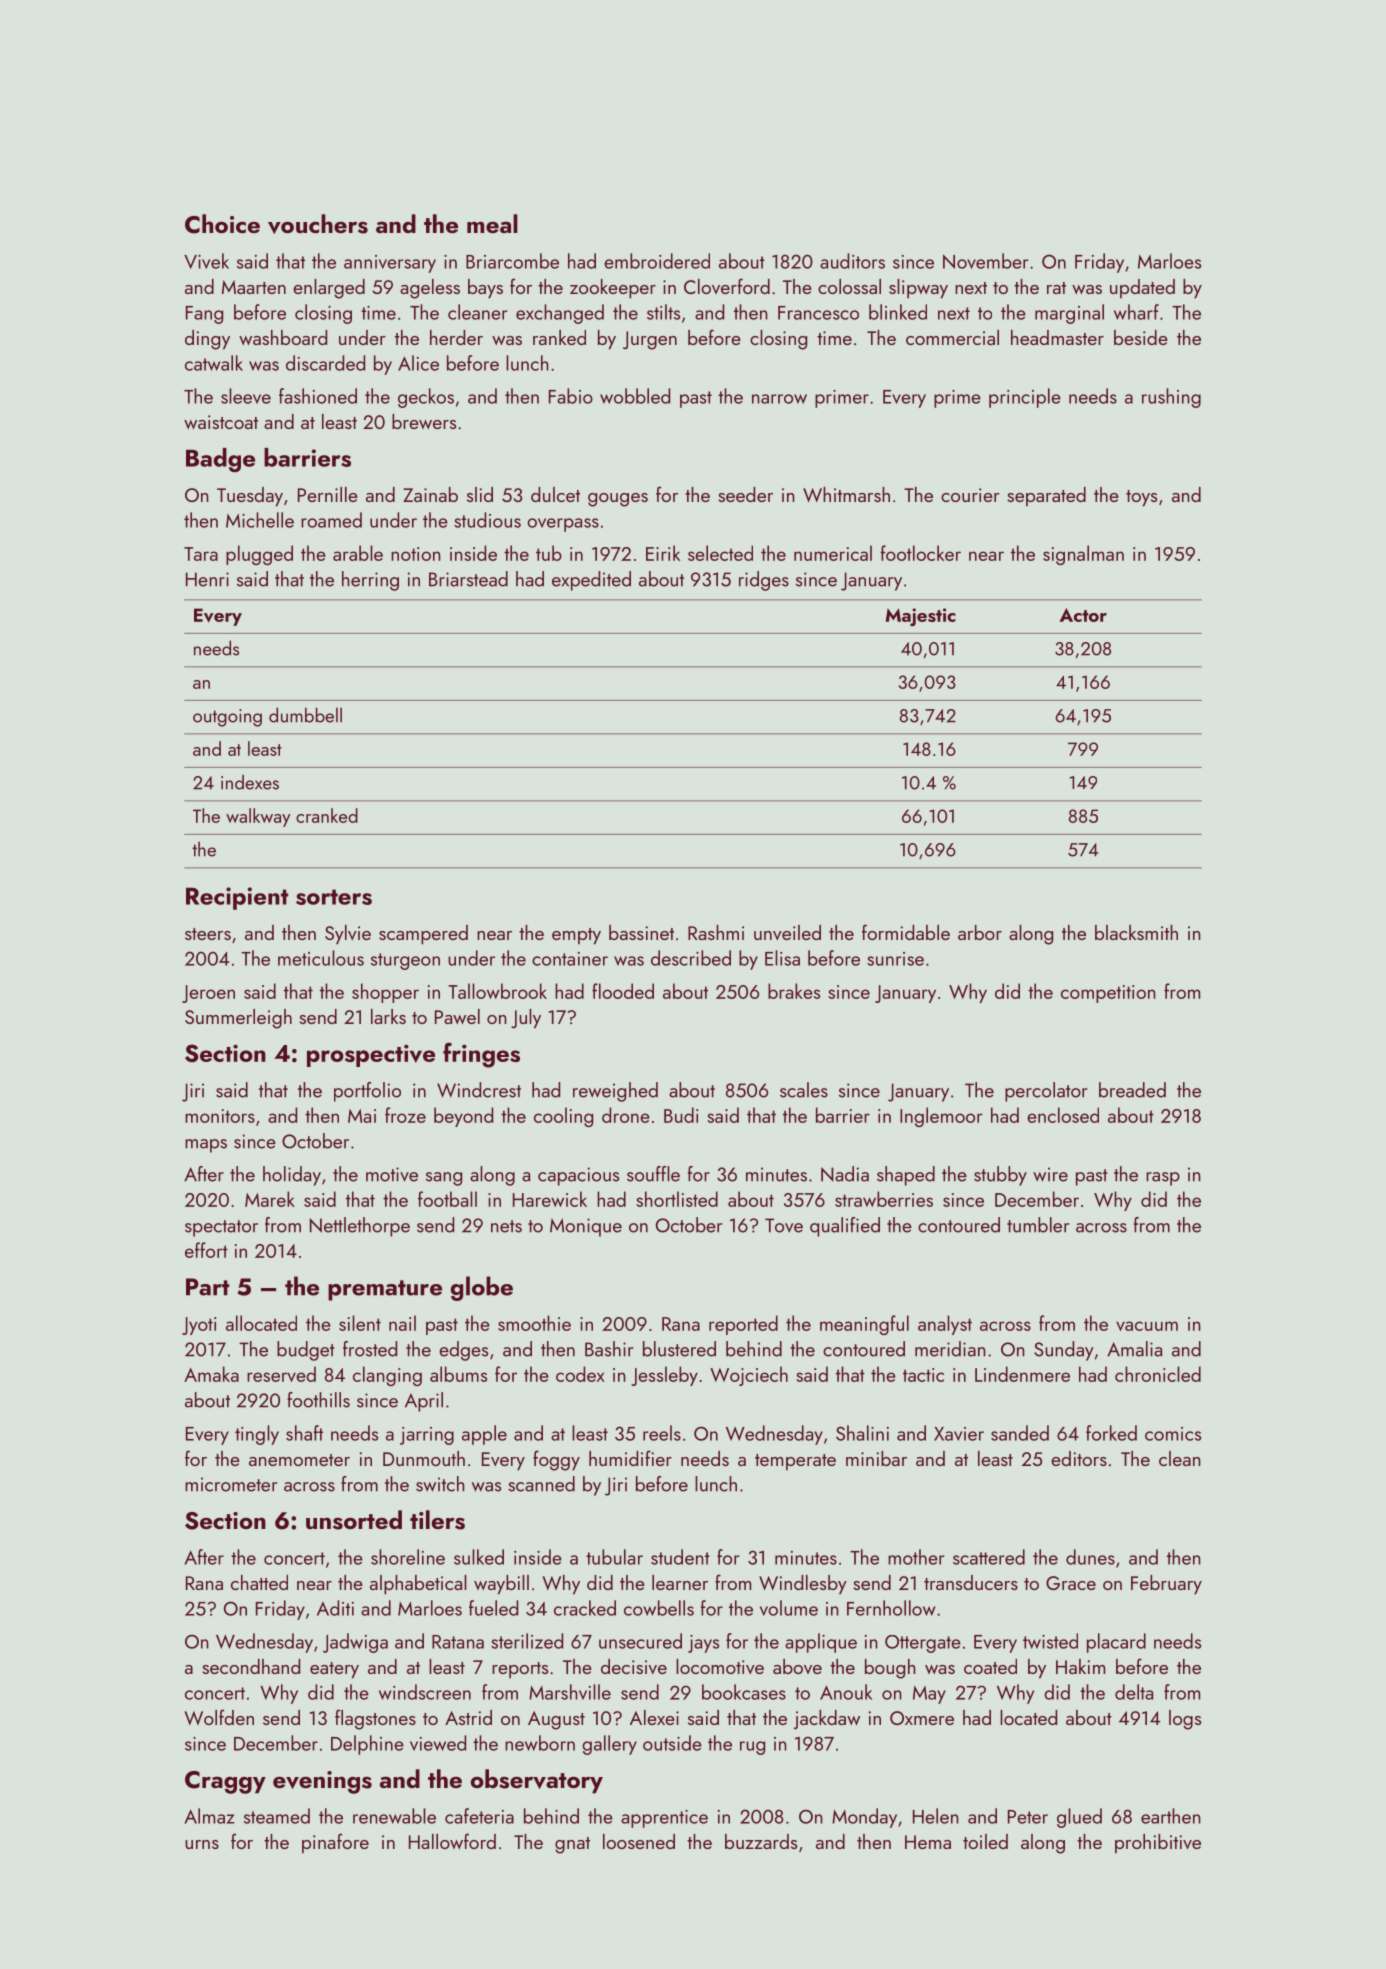 This screenshot has width=1386, height=1969. Describe the element at coordinates (526, 1019) in the screenshot. I see `July` at that location.
